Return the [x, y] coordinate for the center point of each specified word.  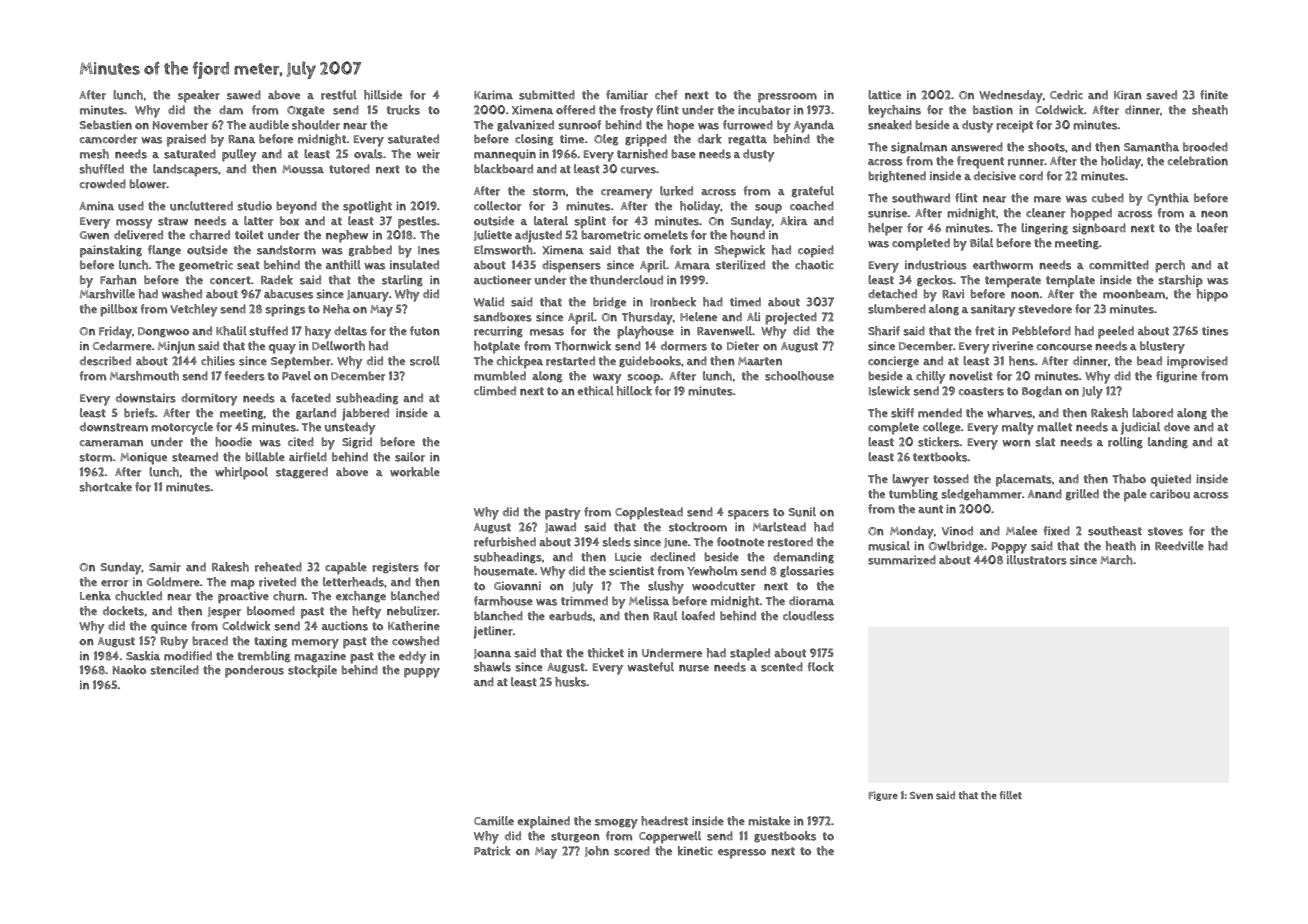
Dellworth [338, 346]
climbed [495, 391]
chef [666, 95]
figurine [1176, 377]
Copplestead [649, 513]
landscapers [185, 170]
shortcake [105, 487]
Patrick [492, 851]
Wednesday [1011, 96]
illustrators [1037, 560]
